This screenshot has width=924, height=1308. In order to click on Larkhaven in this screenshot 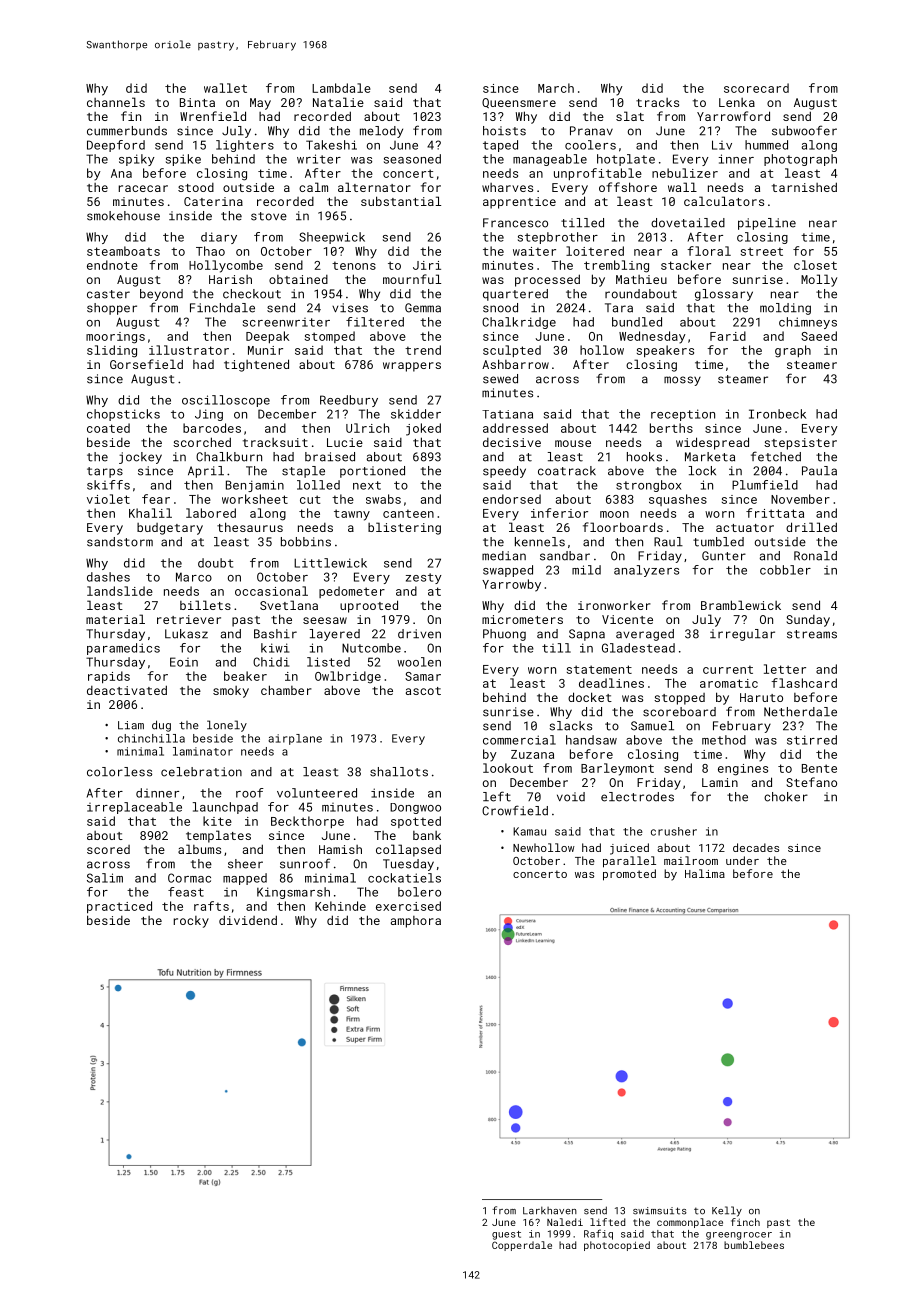, I will do `click(550, 1211)`.
